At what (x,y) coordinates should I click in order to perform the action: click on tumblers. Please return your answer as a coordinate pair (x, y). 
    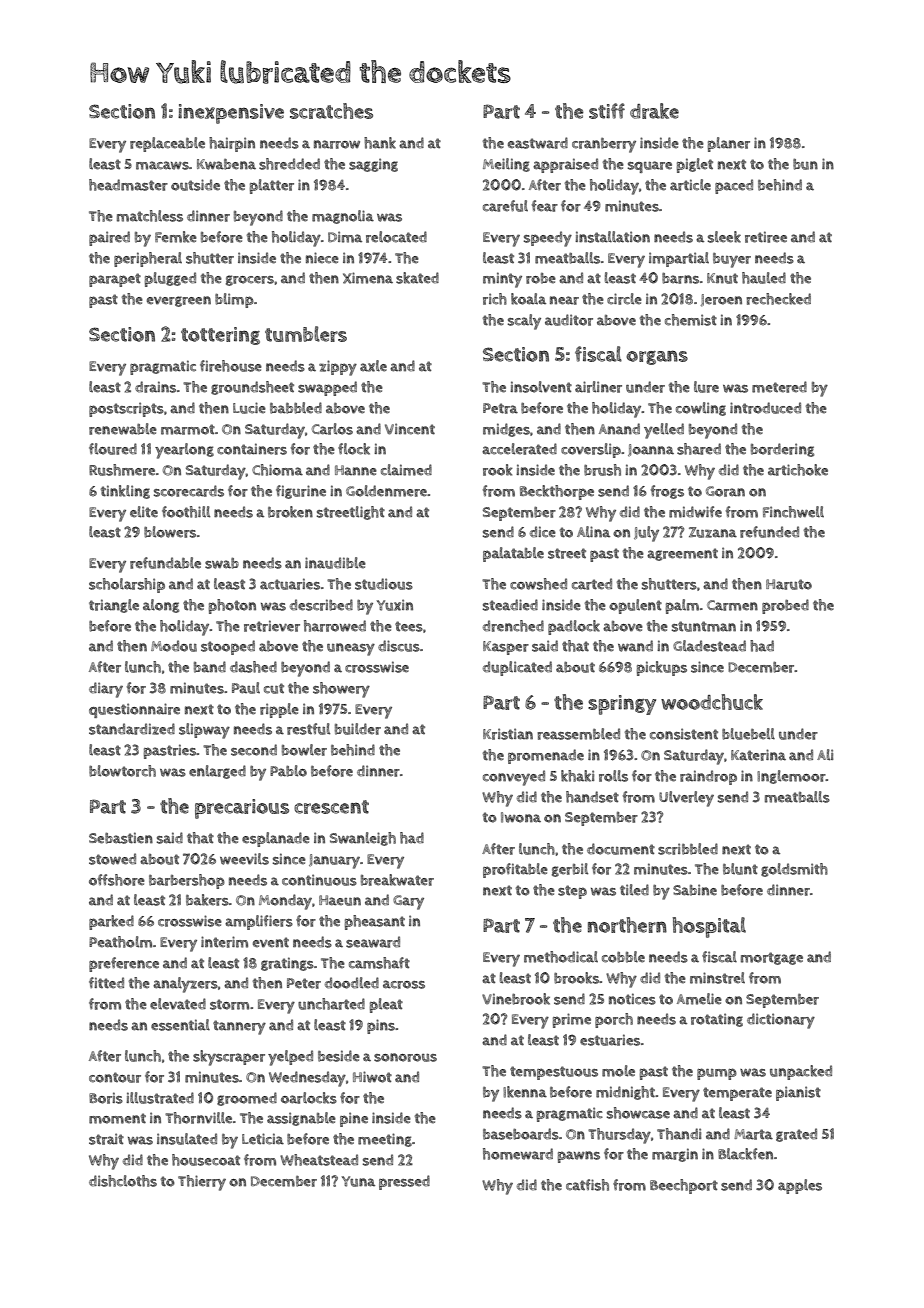
    Looking at the image, I should click on (306, 334).
